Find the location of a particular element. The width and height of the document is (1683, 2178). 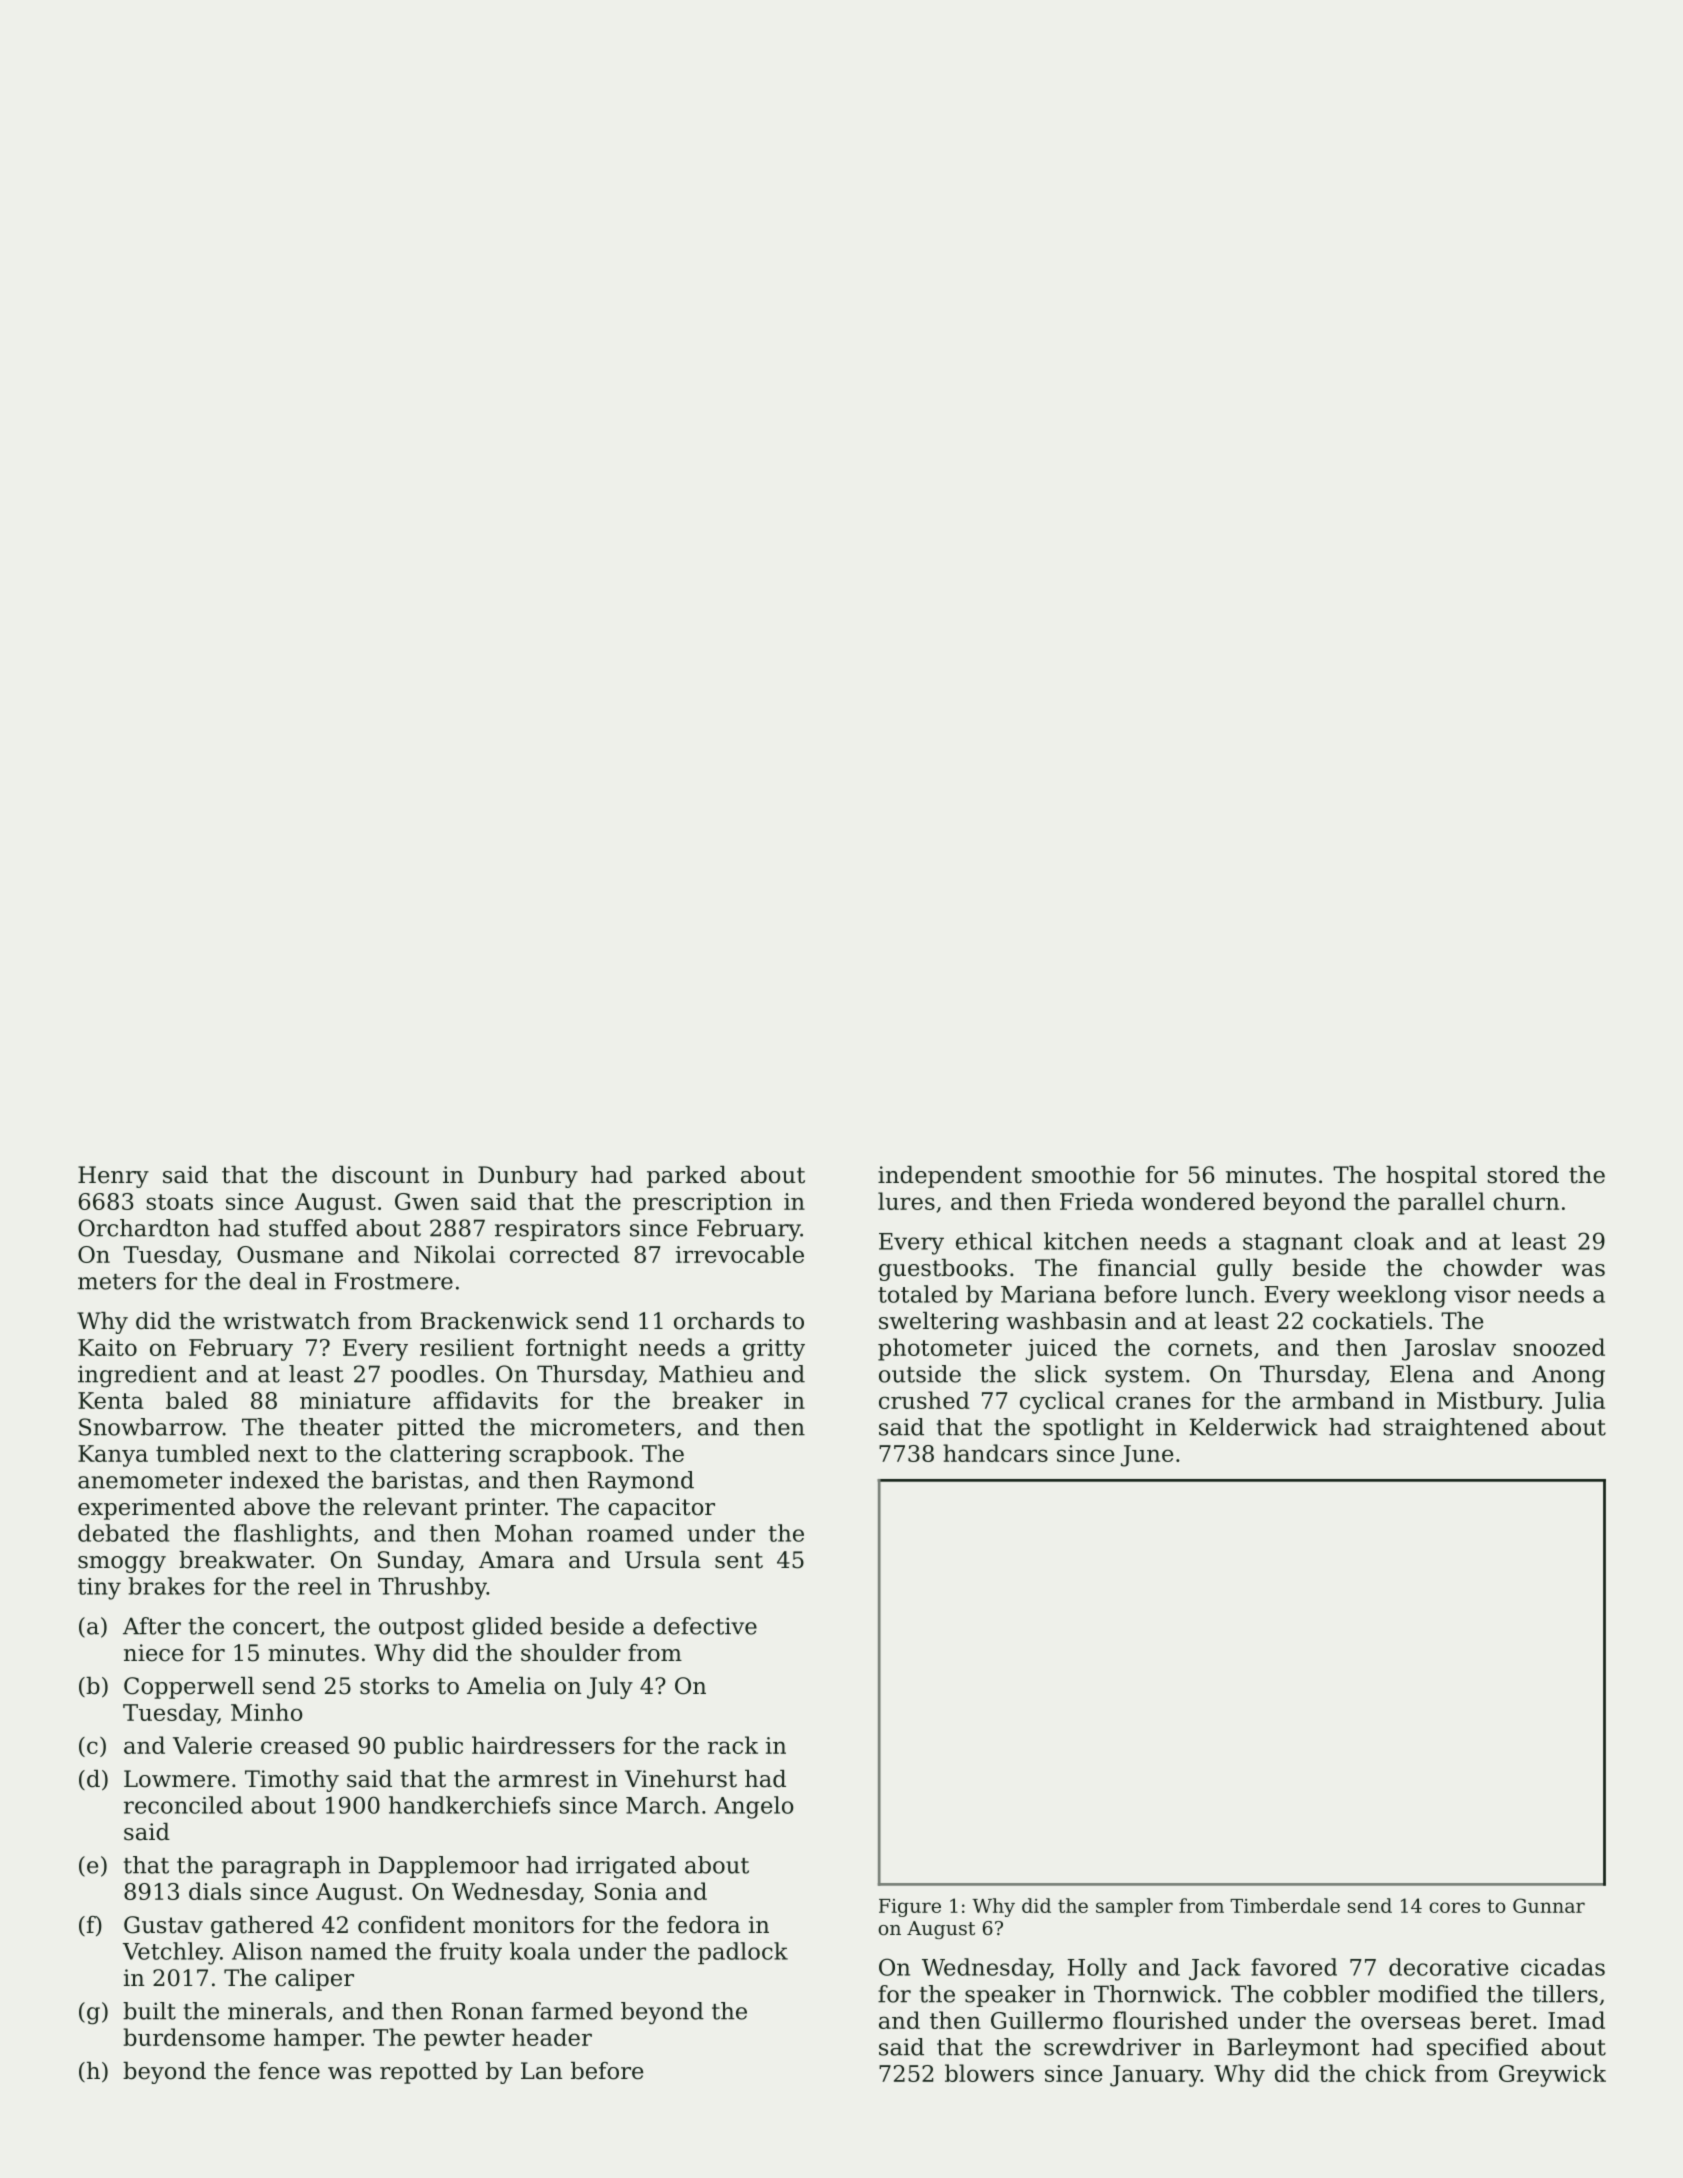

Gunnar is located at coordinates (1549, 1905).
